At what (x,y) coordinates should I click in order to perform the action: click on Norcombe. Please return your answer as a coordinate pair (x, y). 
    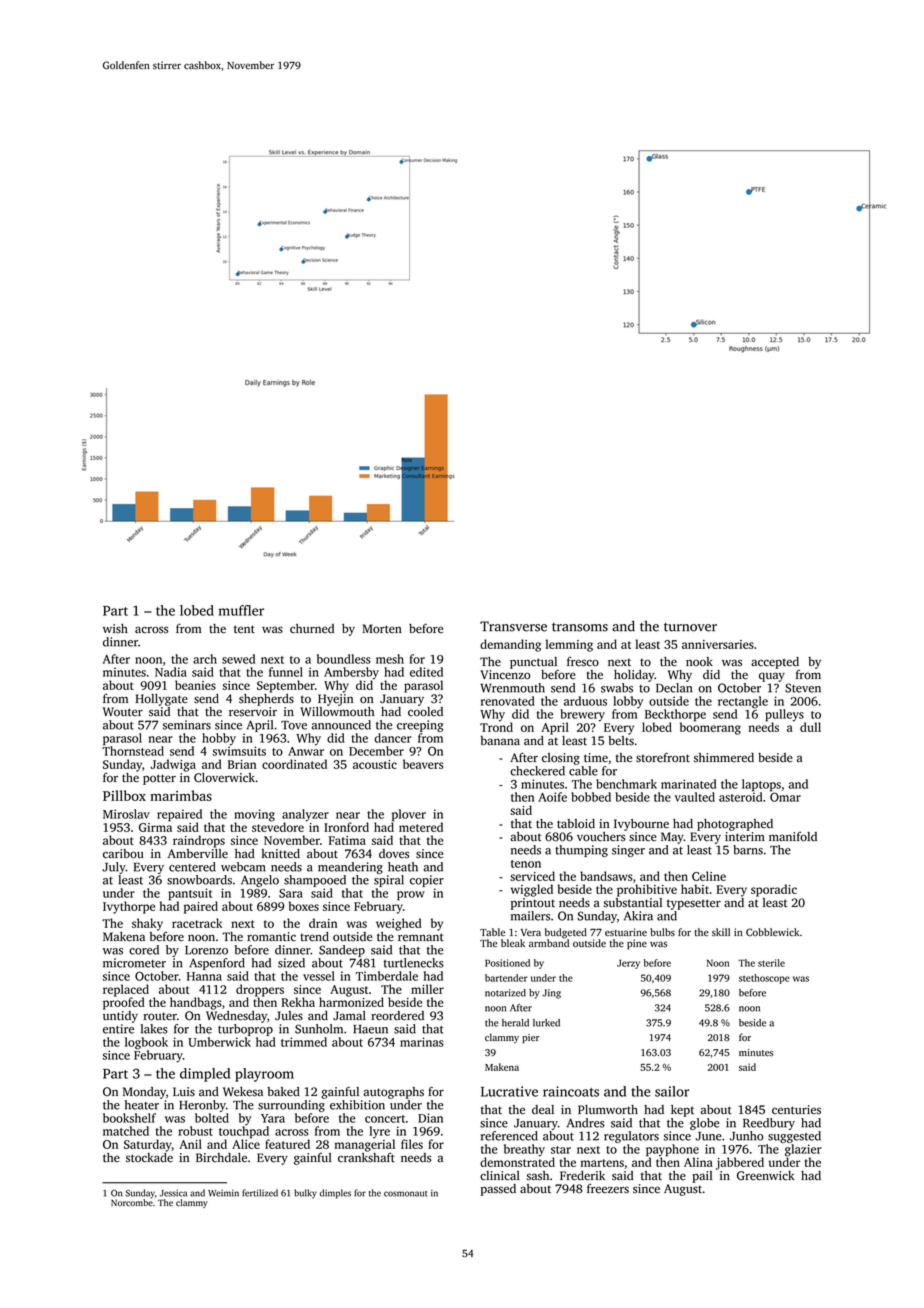
    Looking at the image, I should click on (132, 1202).
